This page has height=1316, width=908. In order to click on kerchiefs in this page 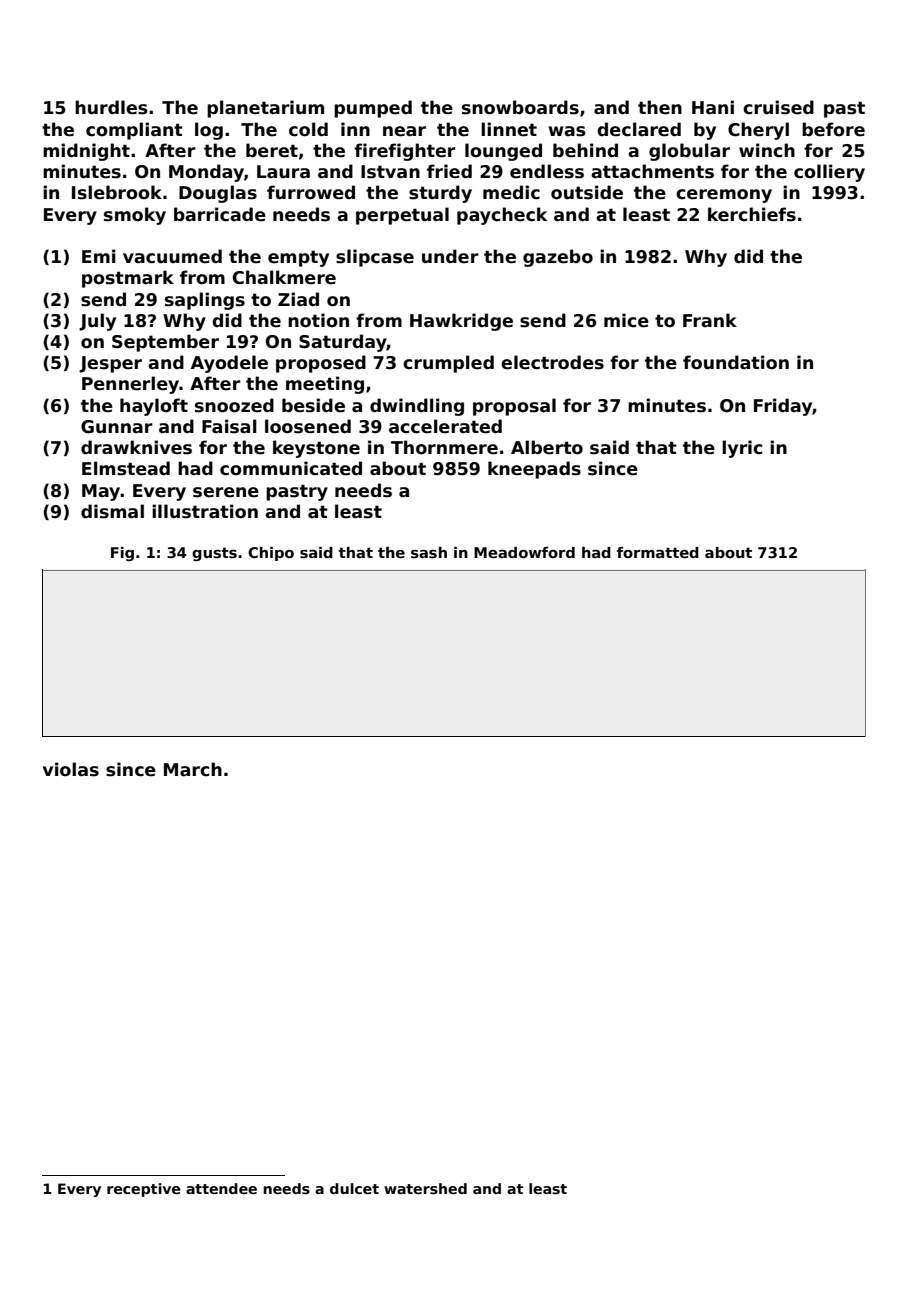, I will do `click(752, 214)`.
